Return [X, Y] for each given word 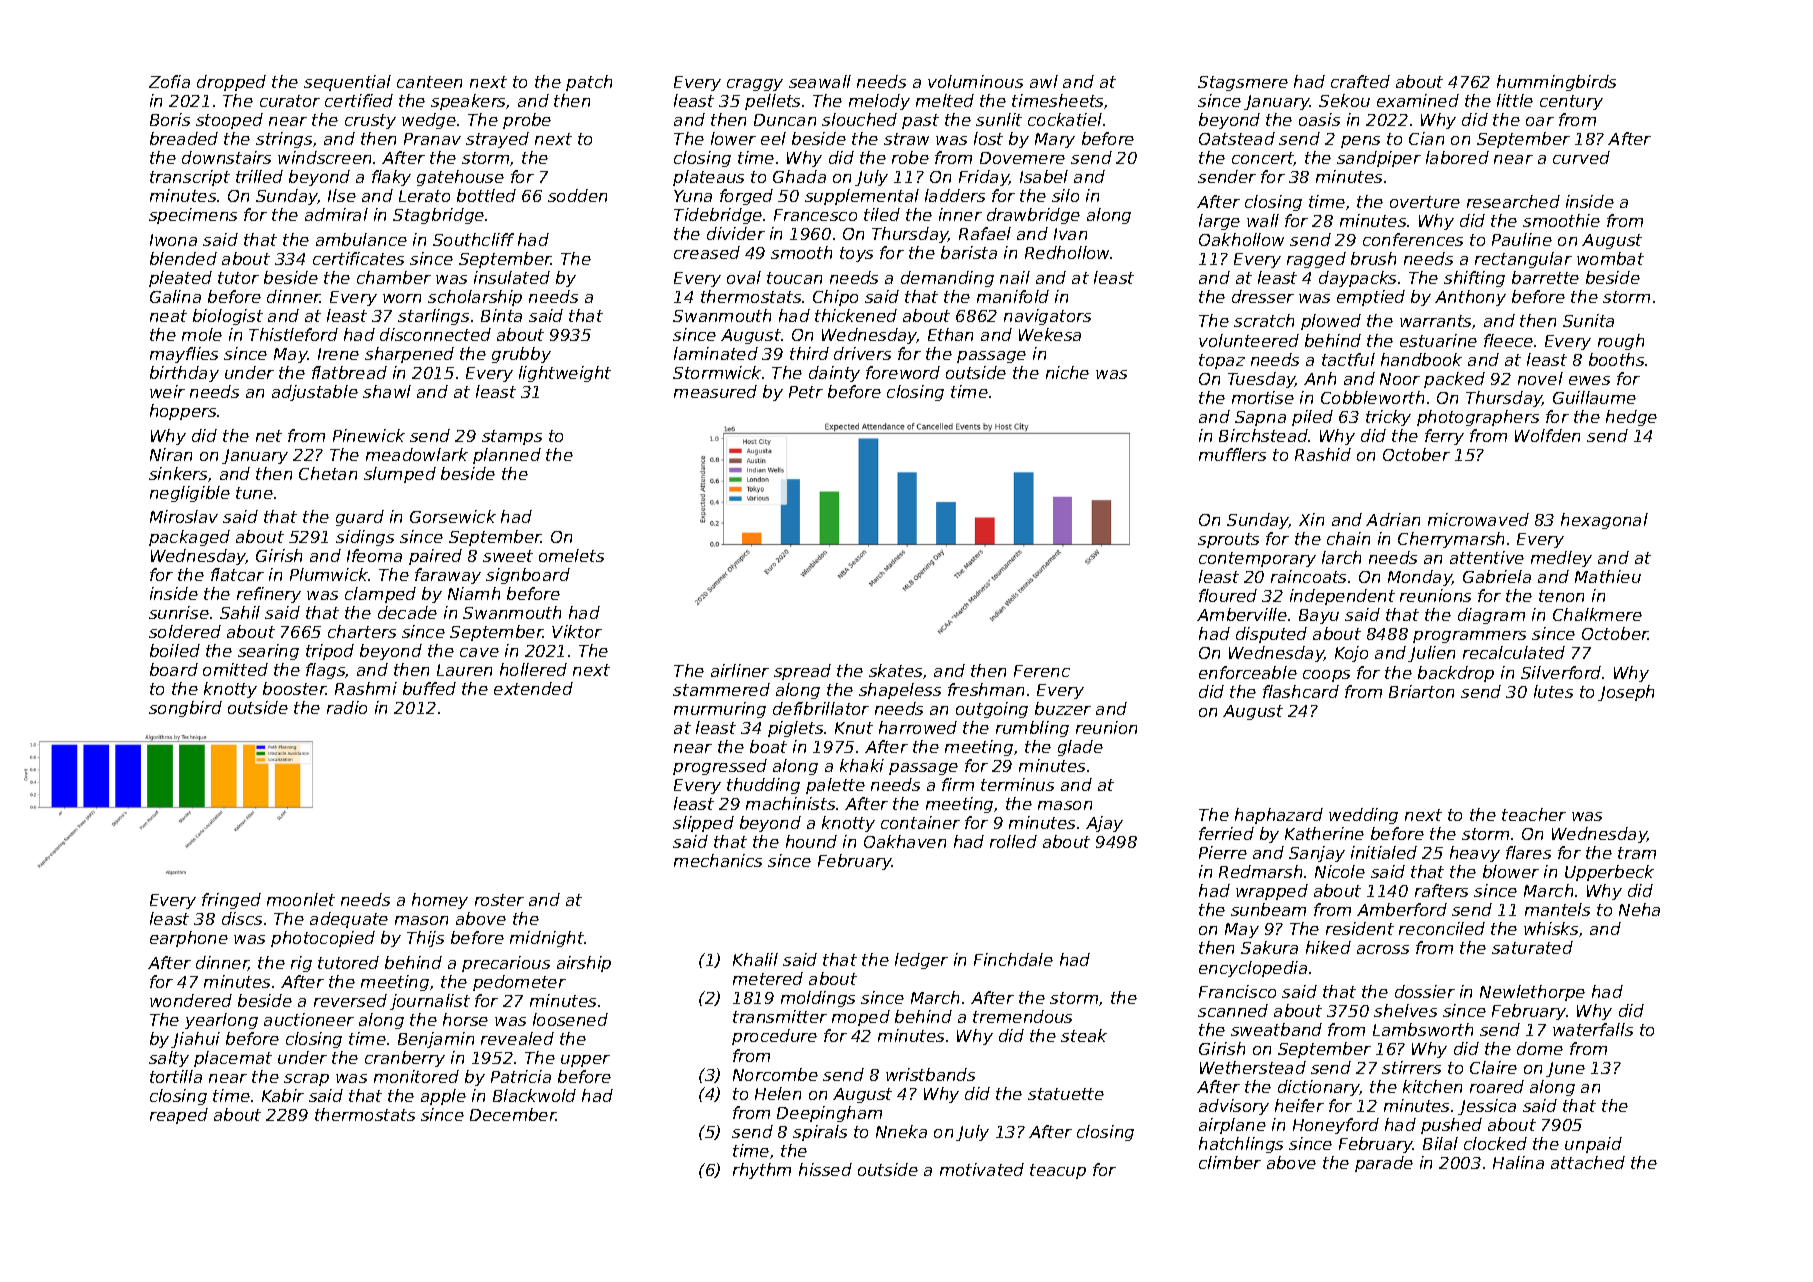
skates [895, 670]
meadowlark [417, 454]
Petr [806, 392]
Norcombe [775, 1074]
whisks [1551, 928]
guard [360, 518]
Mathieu [1608, 576]
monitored [416, 1076]
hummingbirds [1556, 83]
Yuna [693, 196]
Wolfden [1547, 435]
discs [242, 918]
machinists [790, 803]
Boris [170, 119]
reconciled [1442, 928]
